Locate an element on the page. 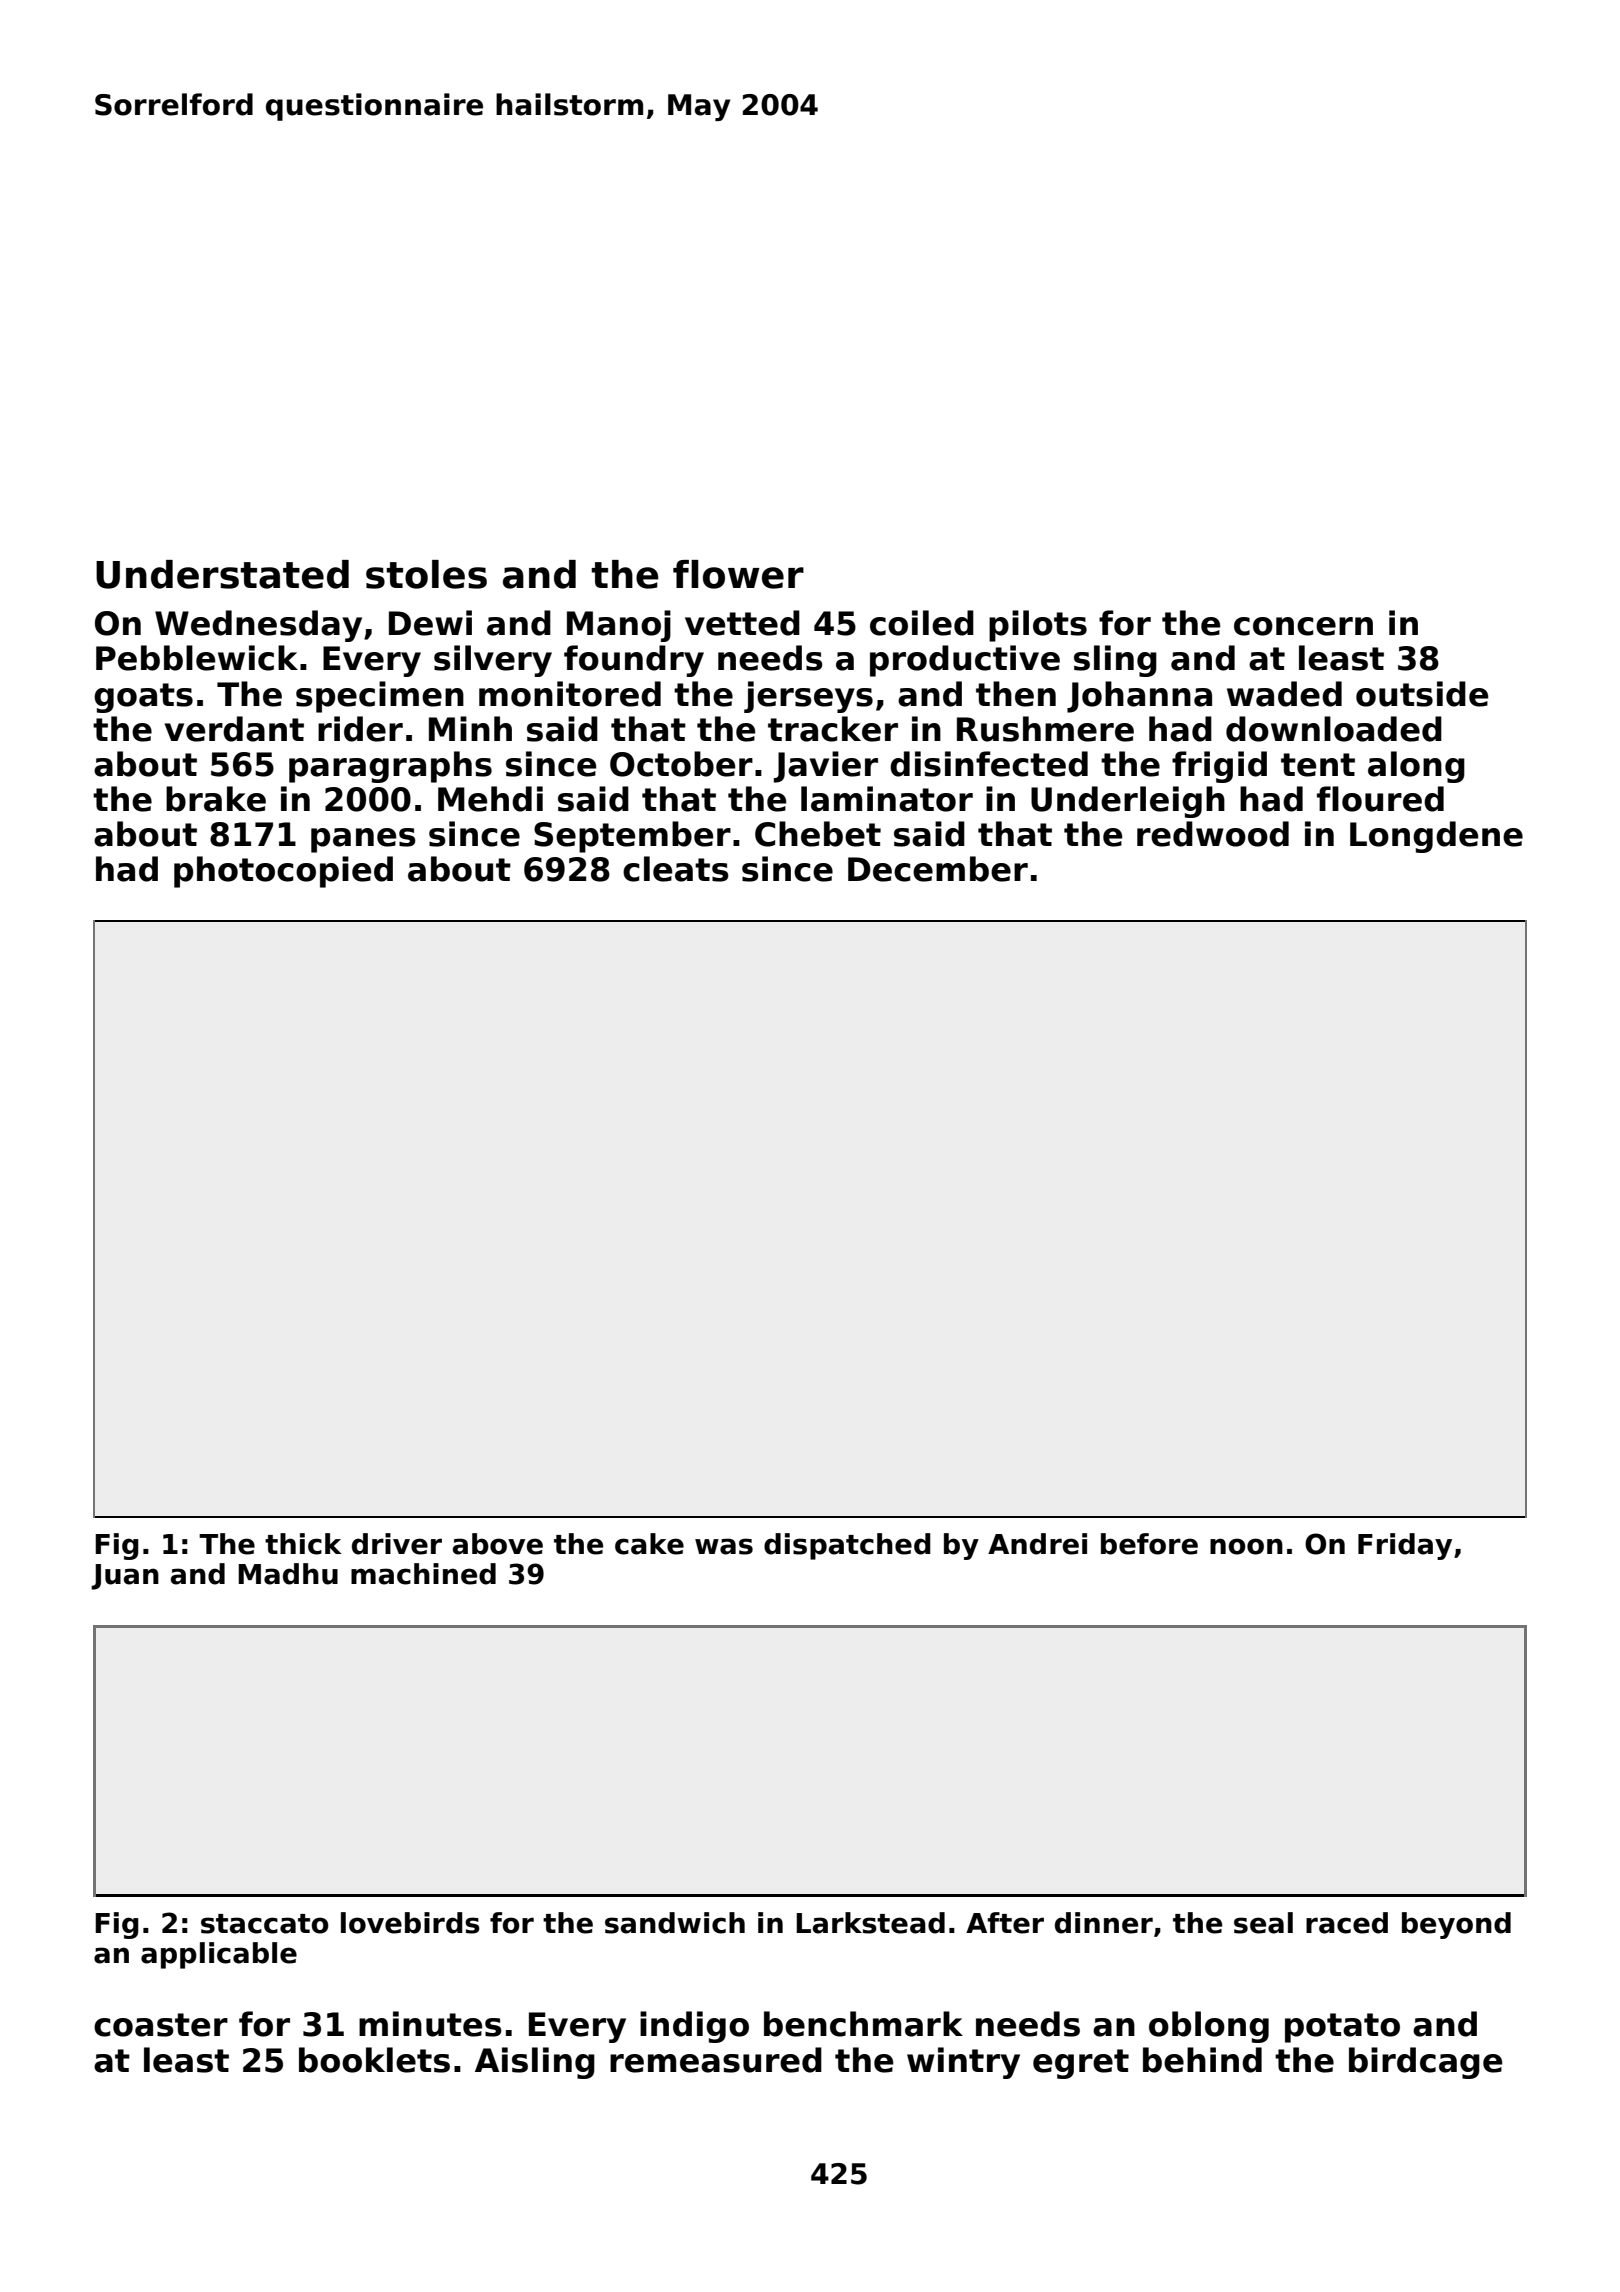 The height and width of the page is (2292, 1620). coaster is located at coordinates (161, 2025).
